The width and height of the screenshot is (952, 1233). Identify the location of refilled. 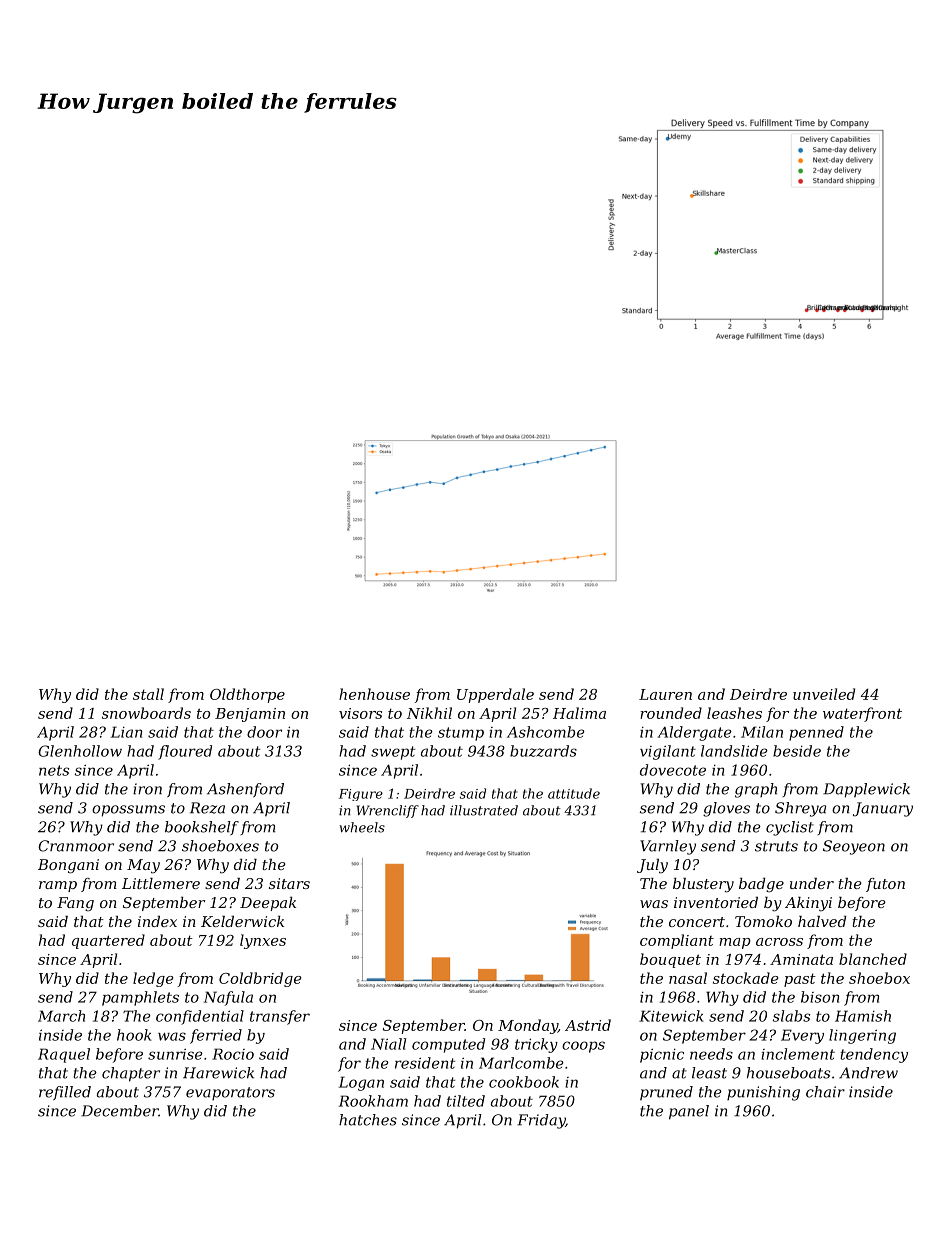
(65, 1093).
